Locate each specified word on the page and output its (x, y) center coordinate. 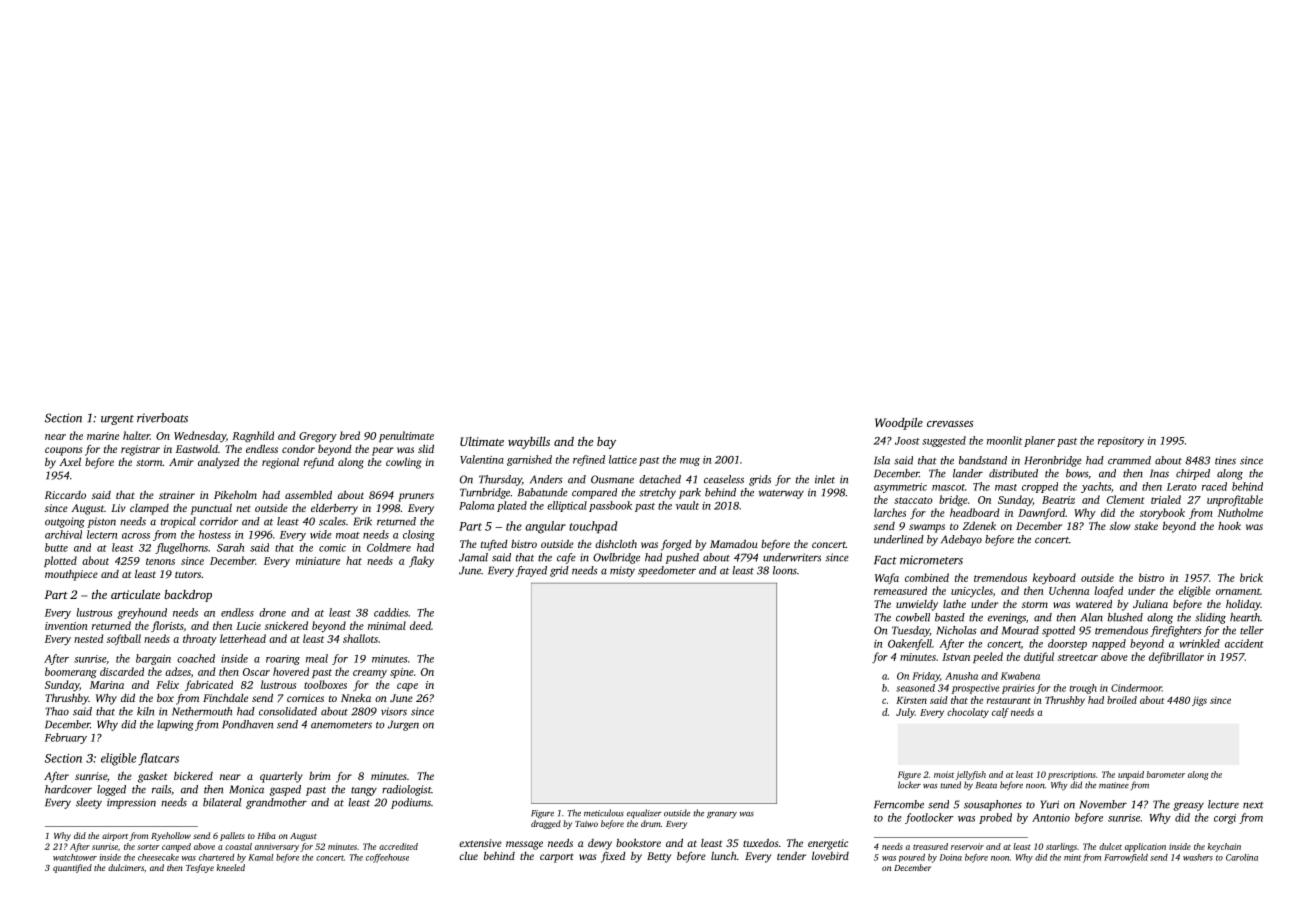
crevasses (950, 424)
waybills (529, 443)
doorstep (1067, 644)
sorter (148, 847)
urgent (117, 420)
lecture (1223, 804)
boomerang (71, 673)
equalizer (644, 813)
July (905, 713)
